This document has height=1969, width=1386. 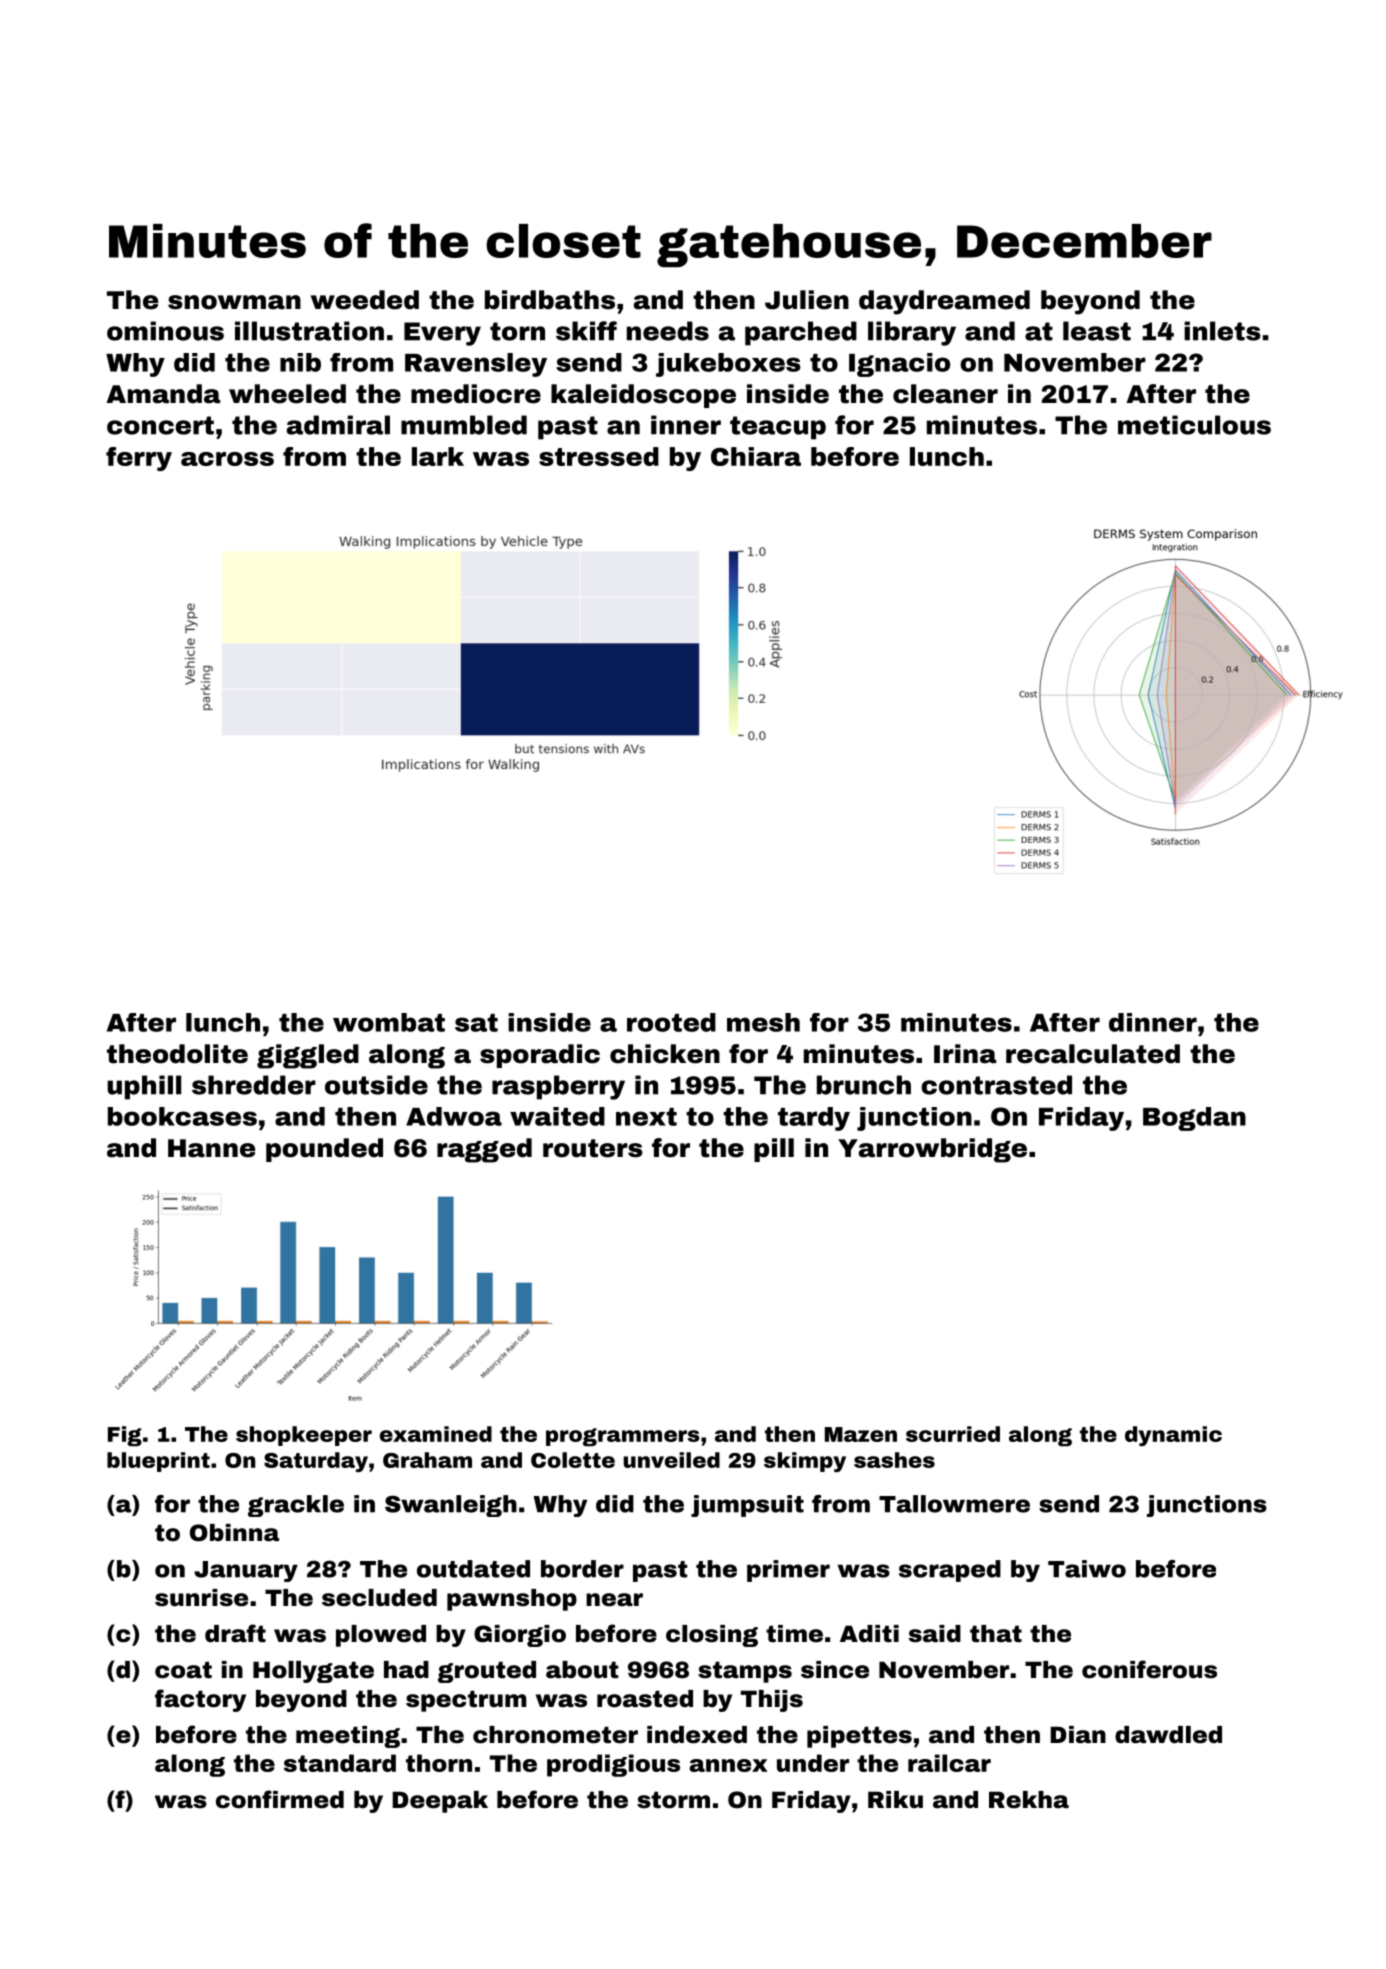 I want to click on cleaner, so click(x=945, y=394).
